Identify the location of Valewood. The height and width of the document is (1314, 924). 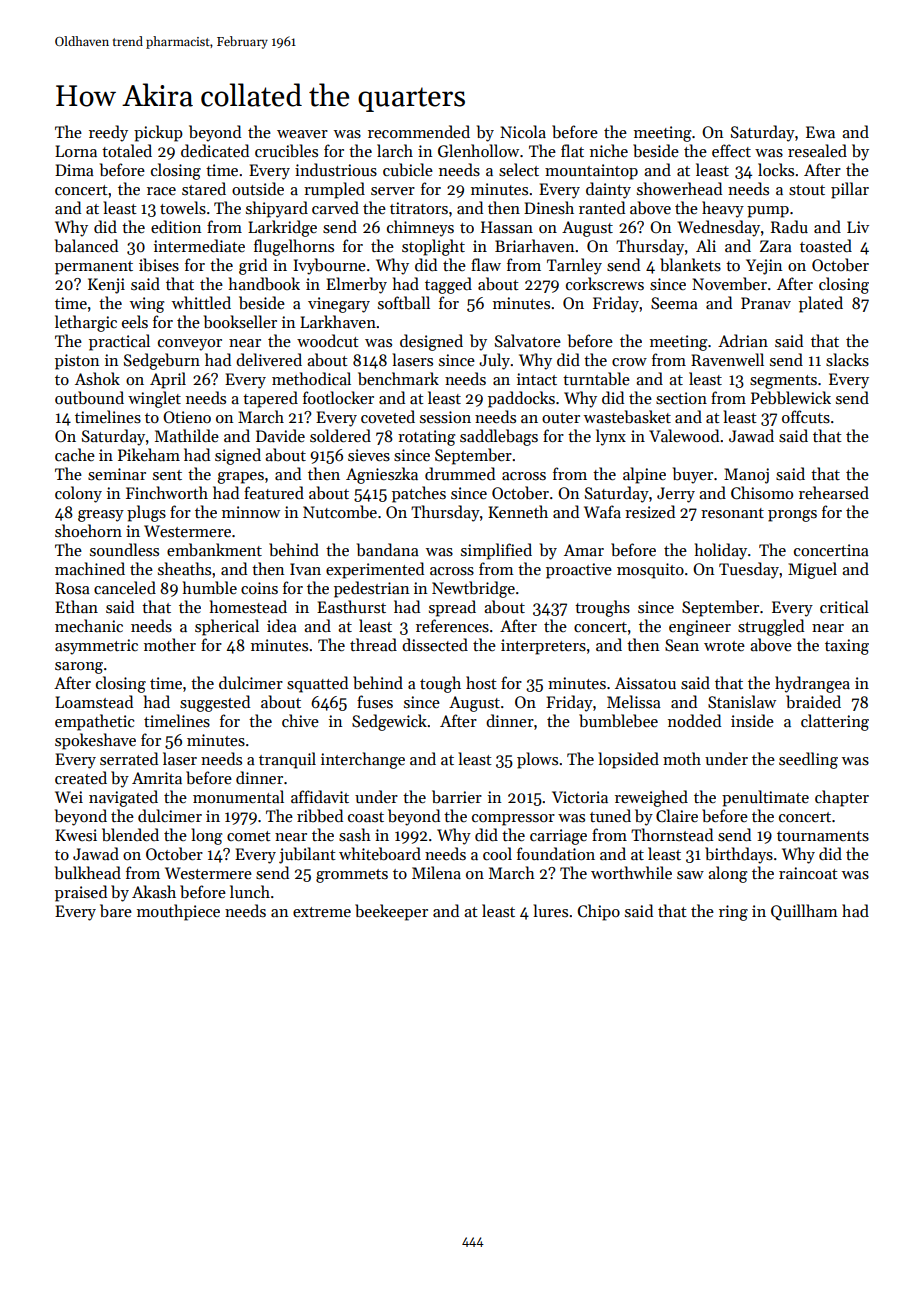
(684, 435).
